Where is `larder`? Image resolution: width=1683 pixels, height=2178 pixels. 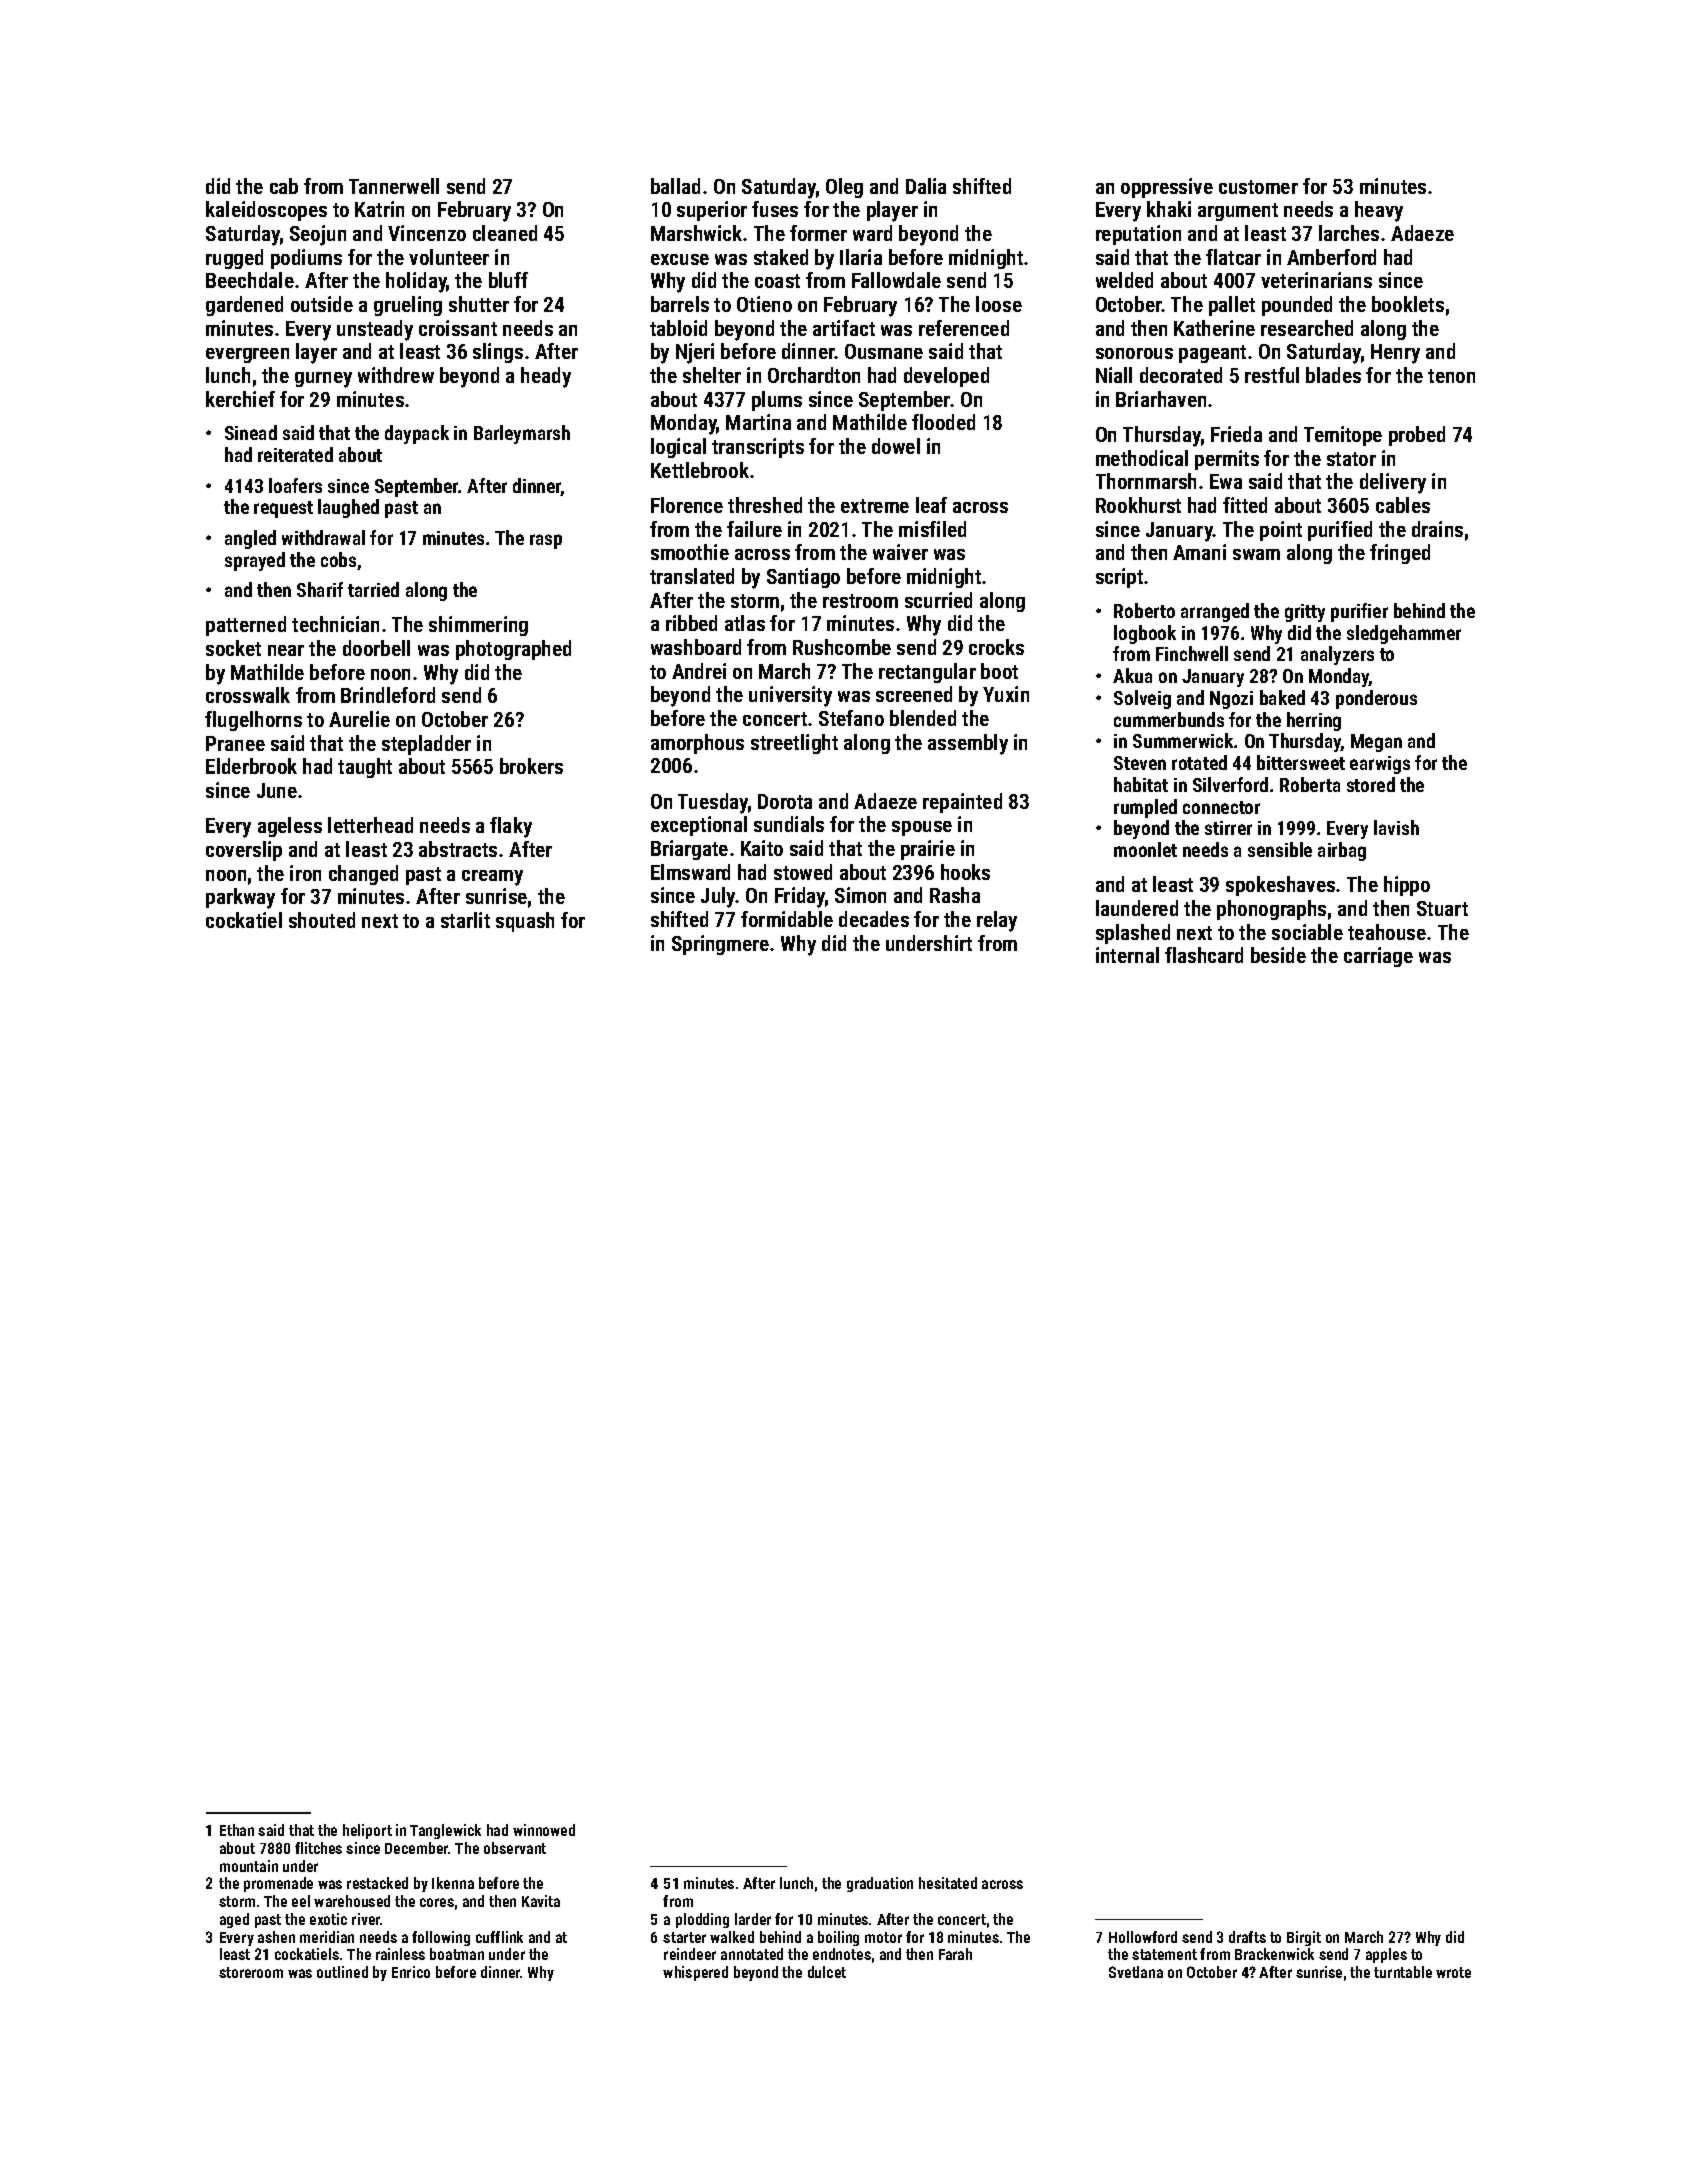 larder is located at coordinates (753, 1919).
